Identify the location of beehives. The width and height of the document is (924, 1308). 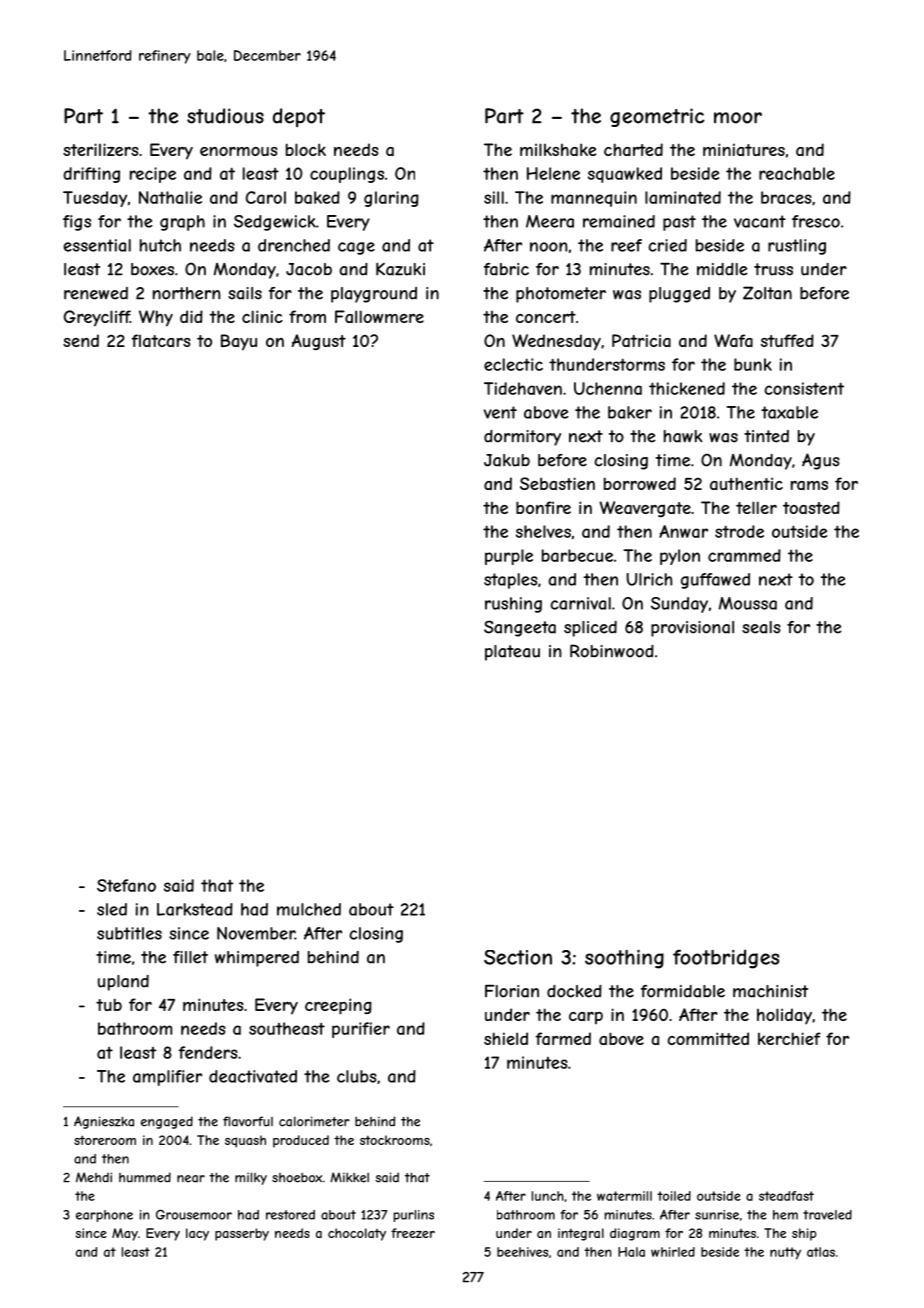
(522, 1252).
